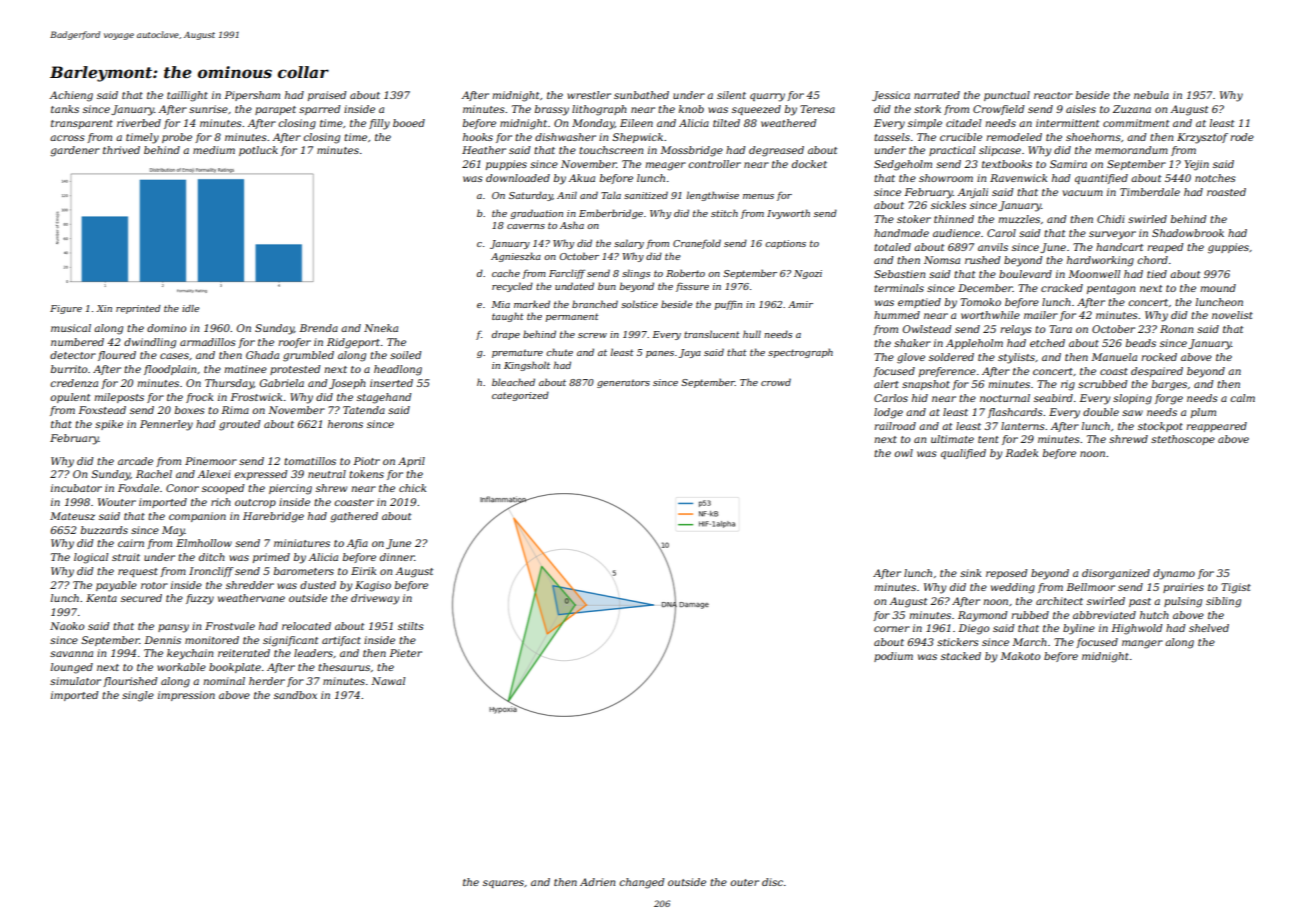 The height and width of the screenshot is (924, 1308). I want to click on taillight, so click(187, 96).
